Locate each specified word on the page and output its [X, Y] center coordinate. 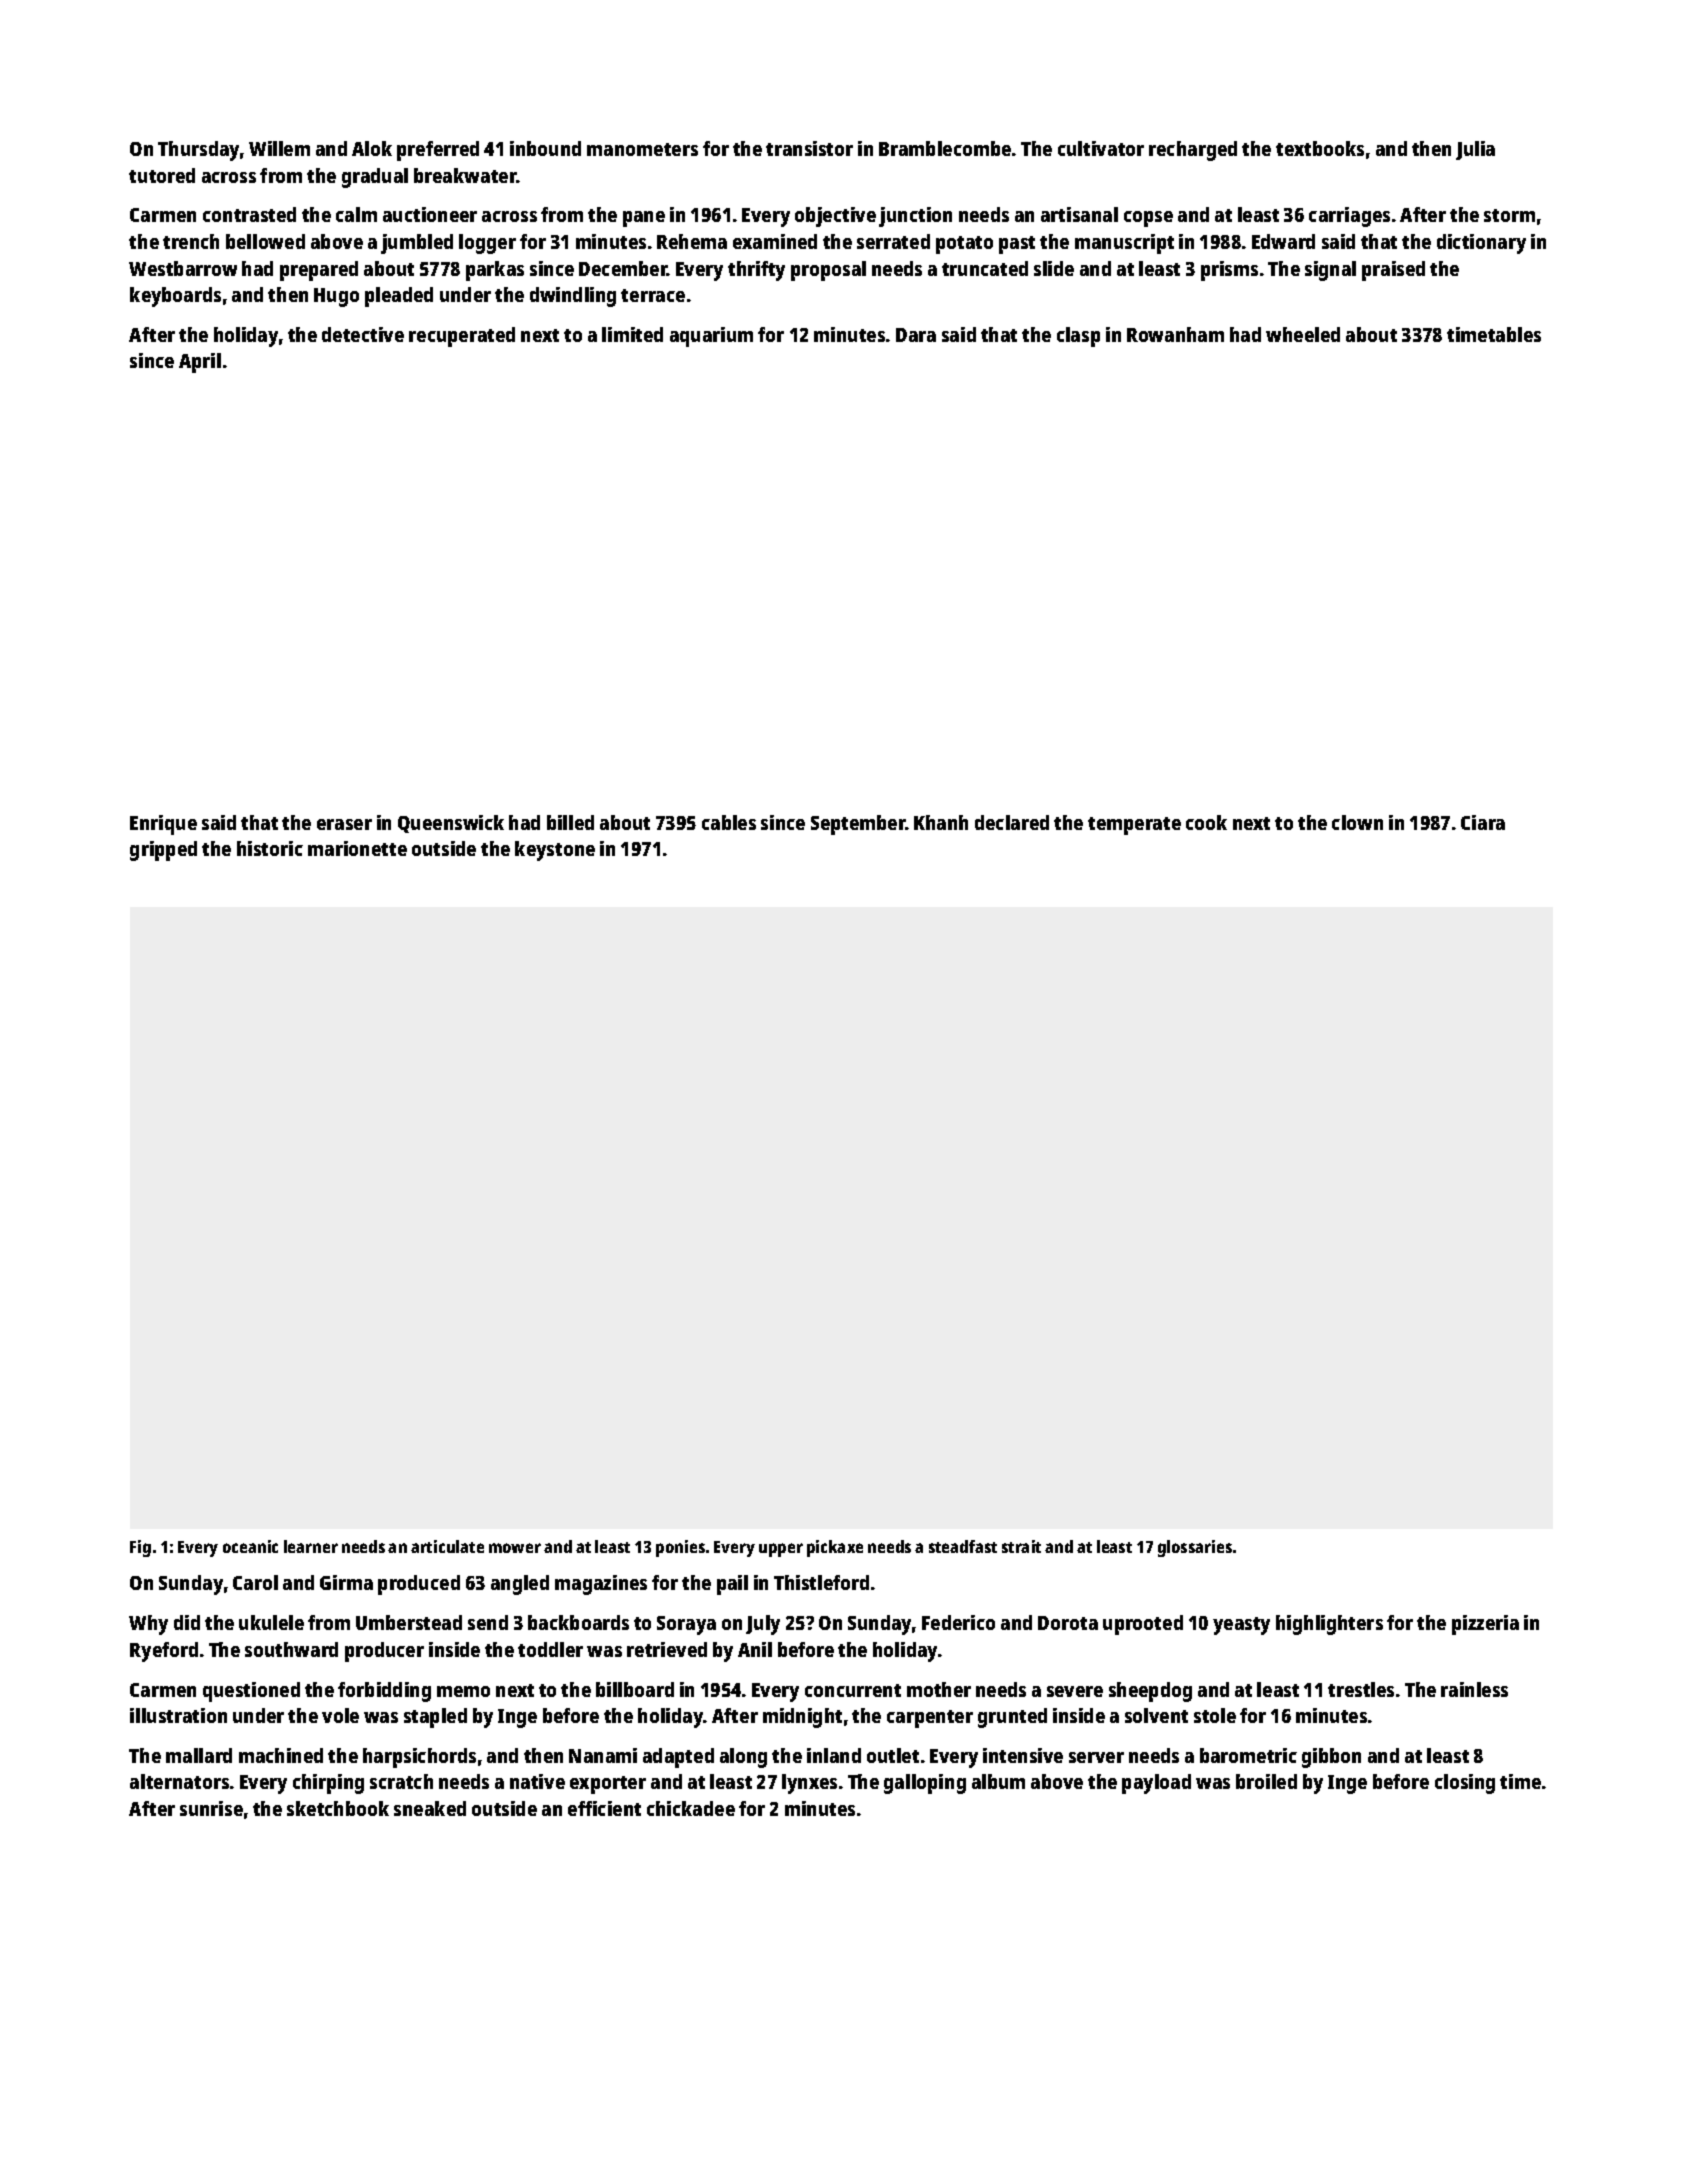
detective [363, 334]
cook [1206, 822]
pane [644, 219]
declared [1012, 822]
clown [1357, 822]
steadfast [963, 1546]
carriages [1349, 217]
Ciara [1483, 822]
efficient [604, 1808]
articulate [447, 1546]
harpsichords [419, 1758]
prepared [319, 271]
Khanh [941, 822]
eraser [344, 824]
